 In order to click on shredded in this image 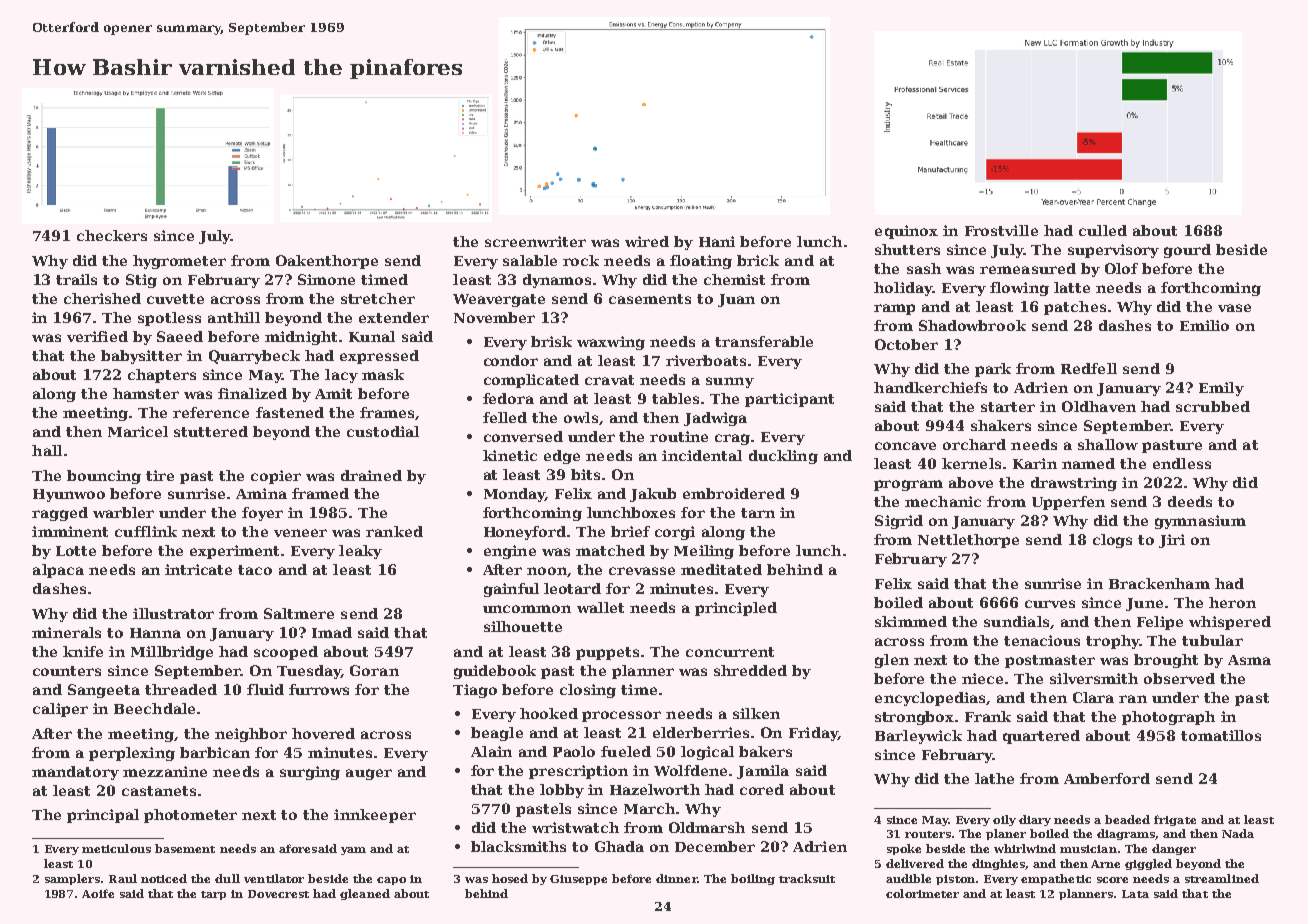, I will do `click(750, 670)`.
